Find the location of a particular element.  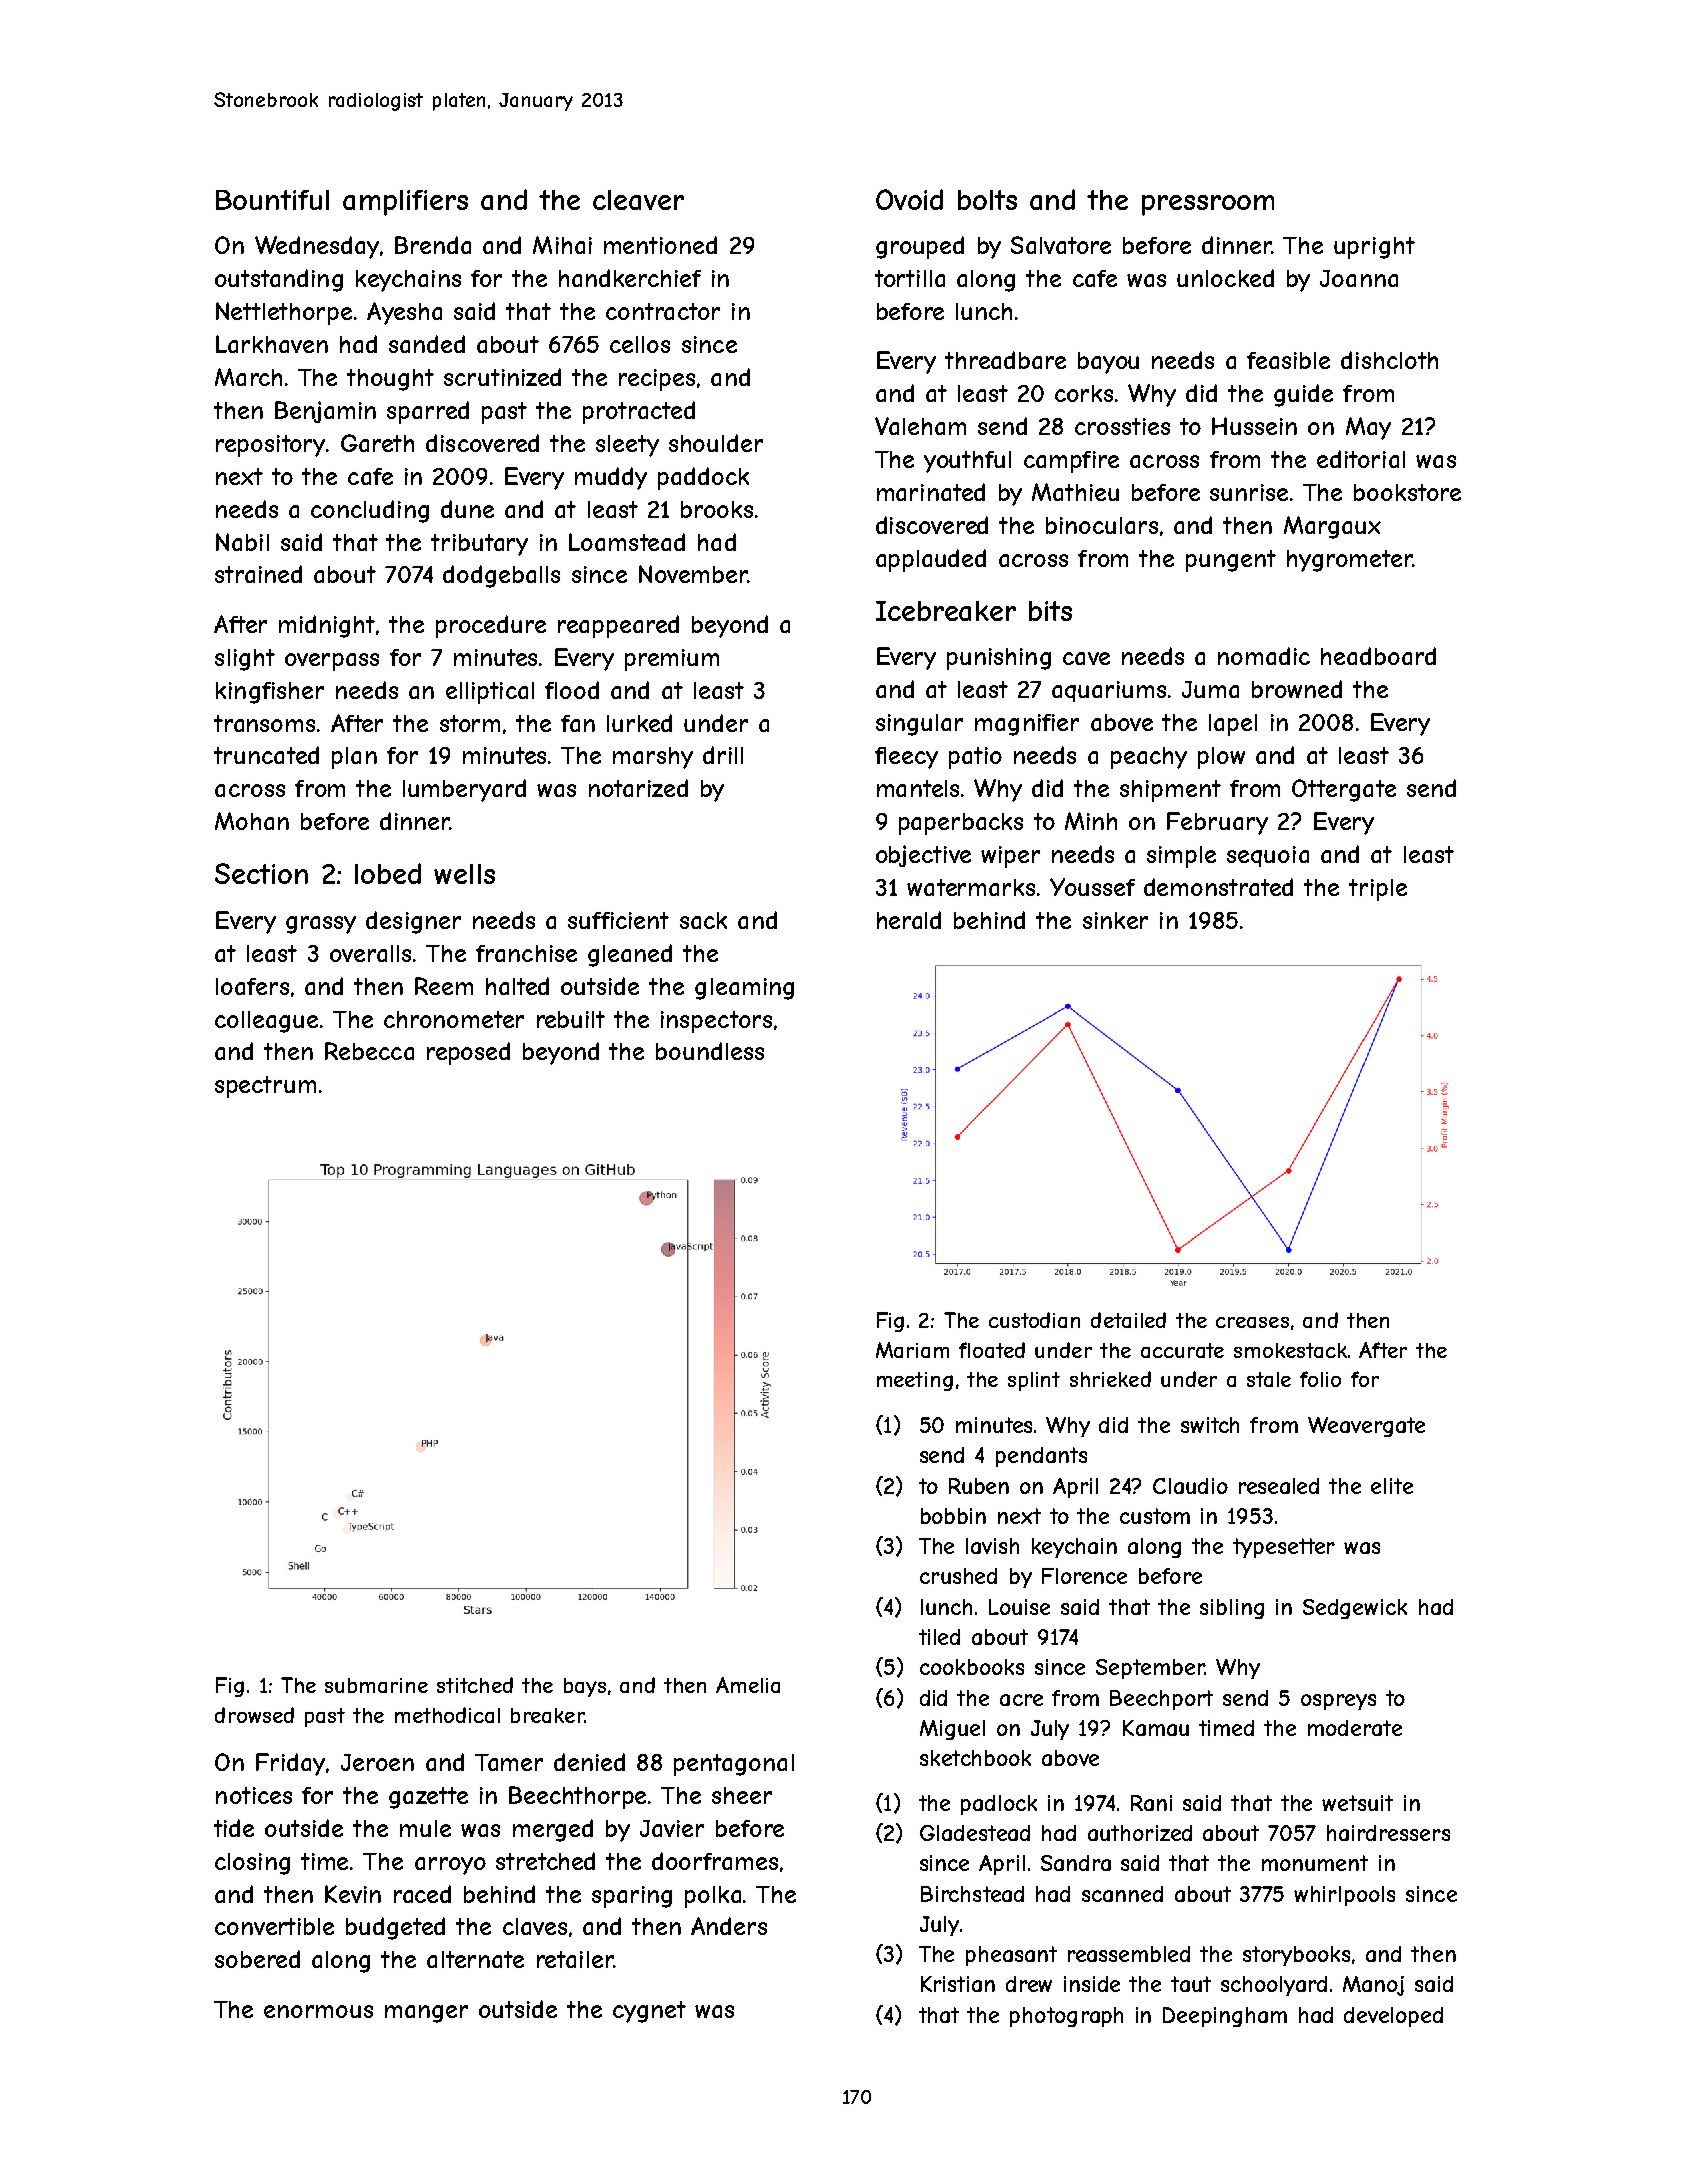

convertible is located at coordinates (274, 1926).
